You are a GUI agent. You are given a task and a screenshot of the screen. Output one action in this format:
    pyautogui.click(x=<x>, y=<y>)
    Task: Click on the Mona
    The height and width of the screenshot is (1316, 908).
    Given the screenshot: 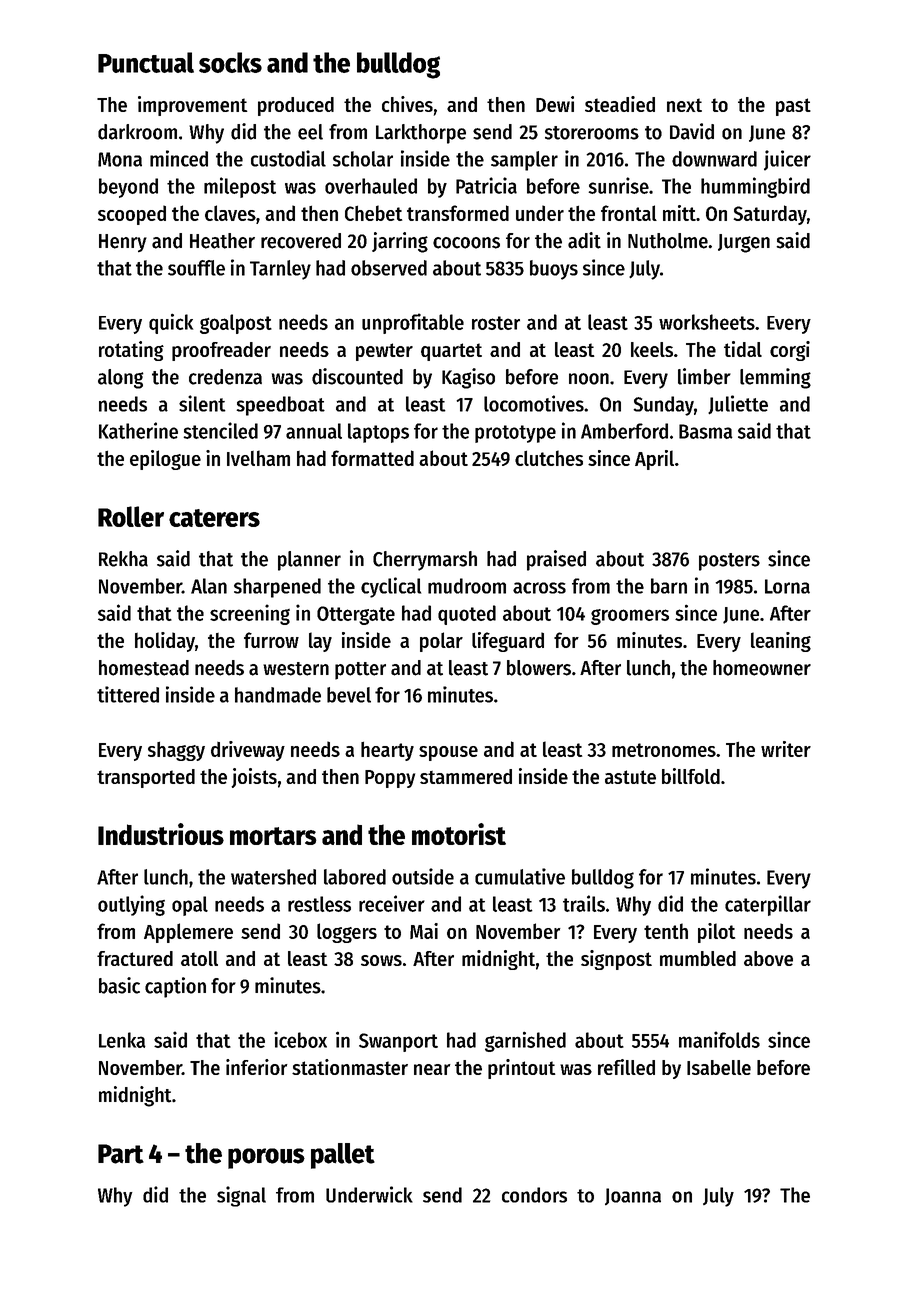 What is the action you would take?
    pyautogui.click(x=120, y=159)
